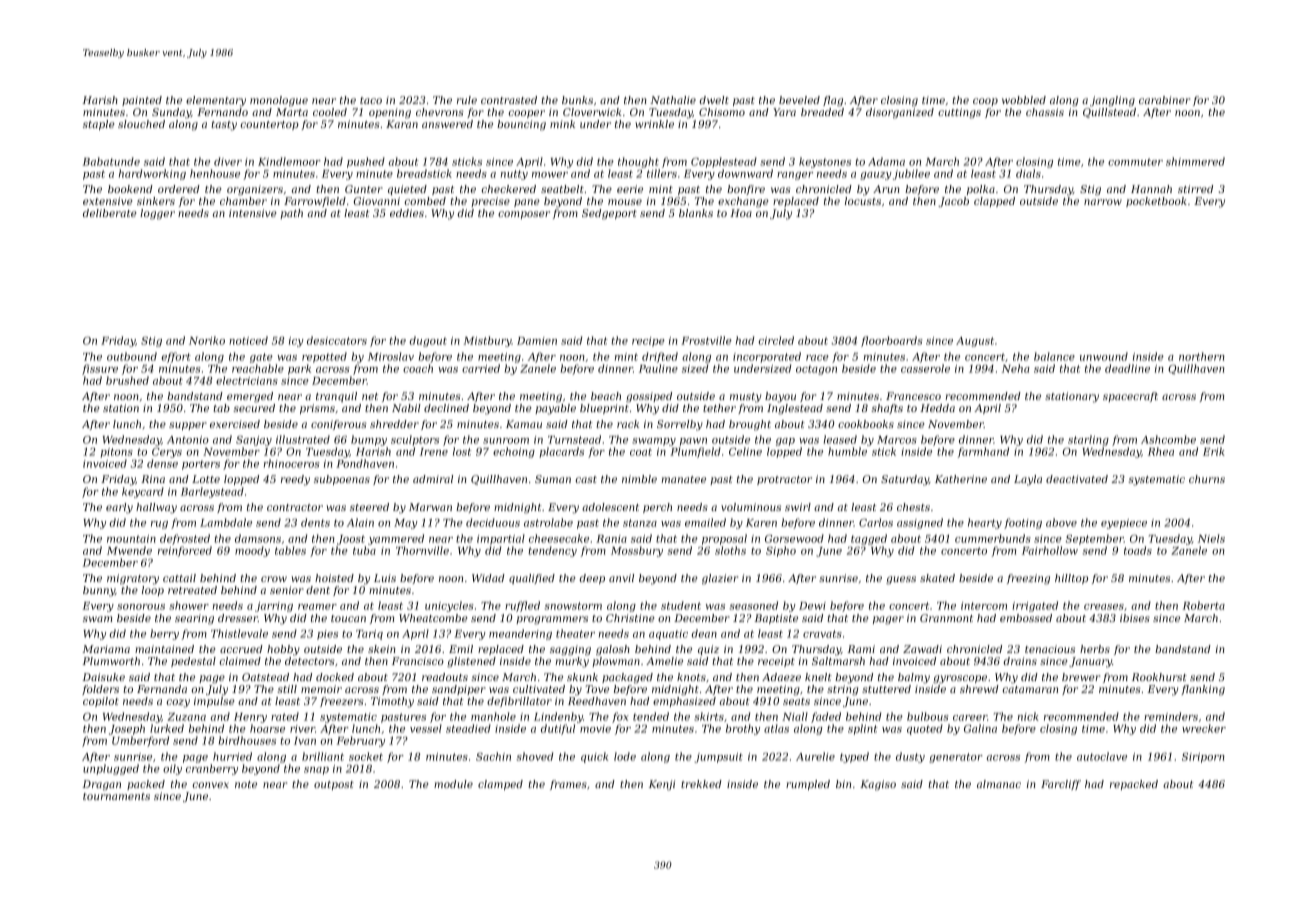  What do you see at coordinates (406, 408) in the screenshot?
I see `Nabil` at bounding box center [406, 408].
